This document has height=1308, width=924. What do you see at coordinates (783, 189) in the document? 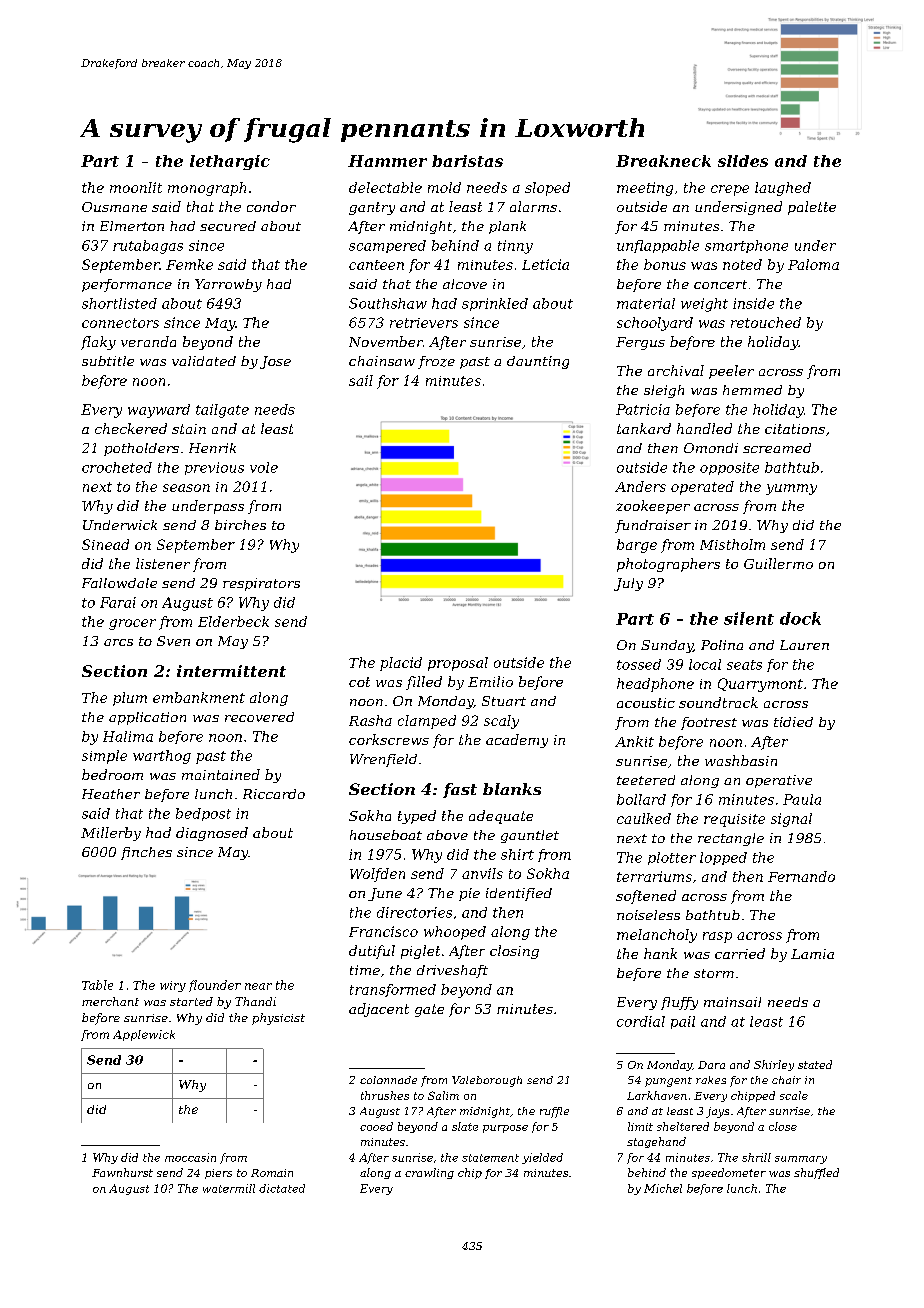
I see `laughed` at bounding box center [783, 189].
